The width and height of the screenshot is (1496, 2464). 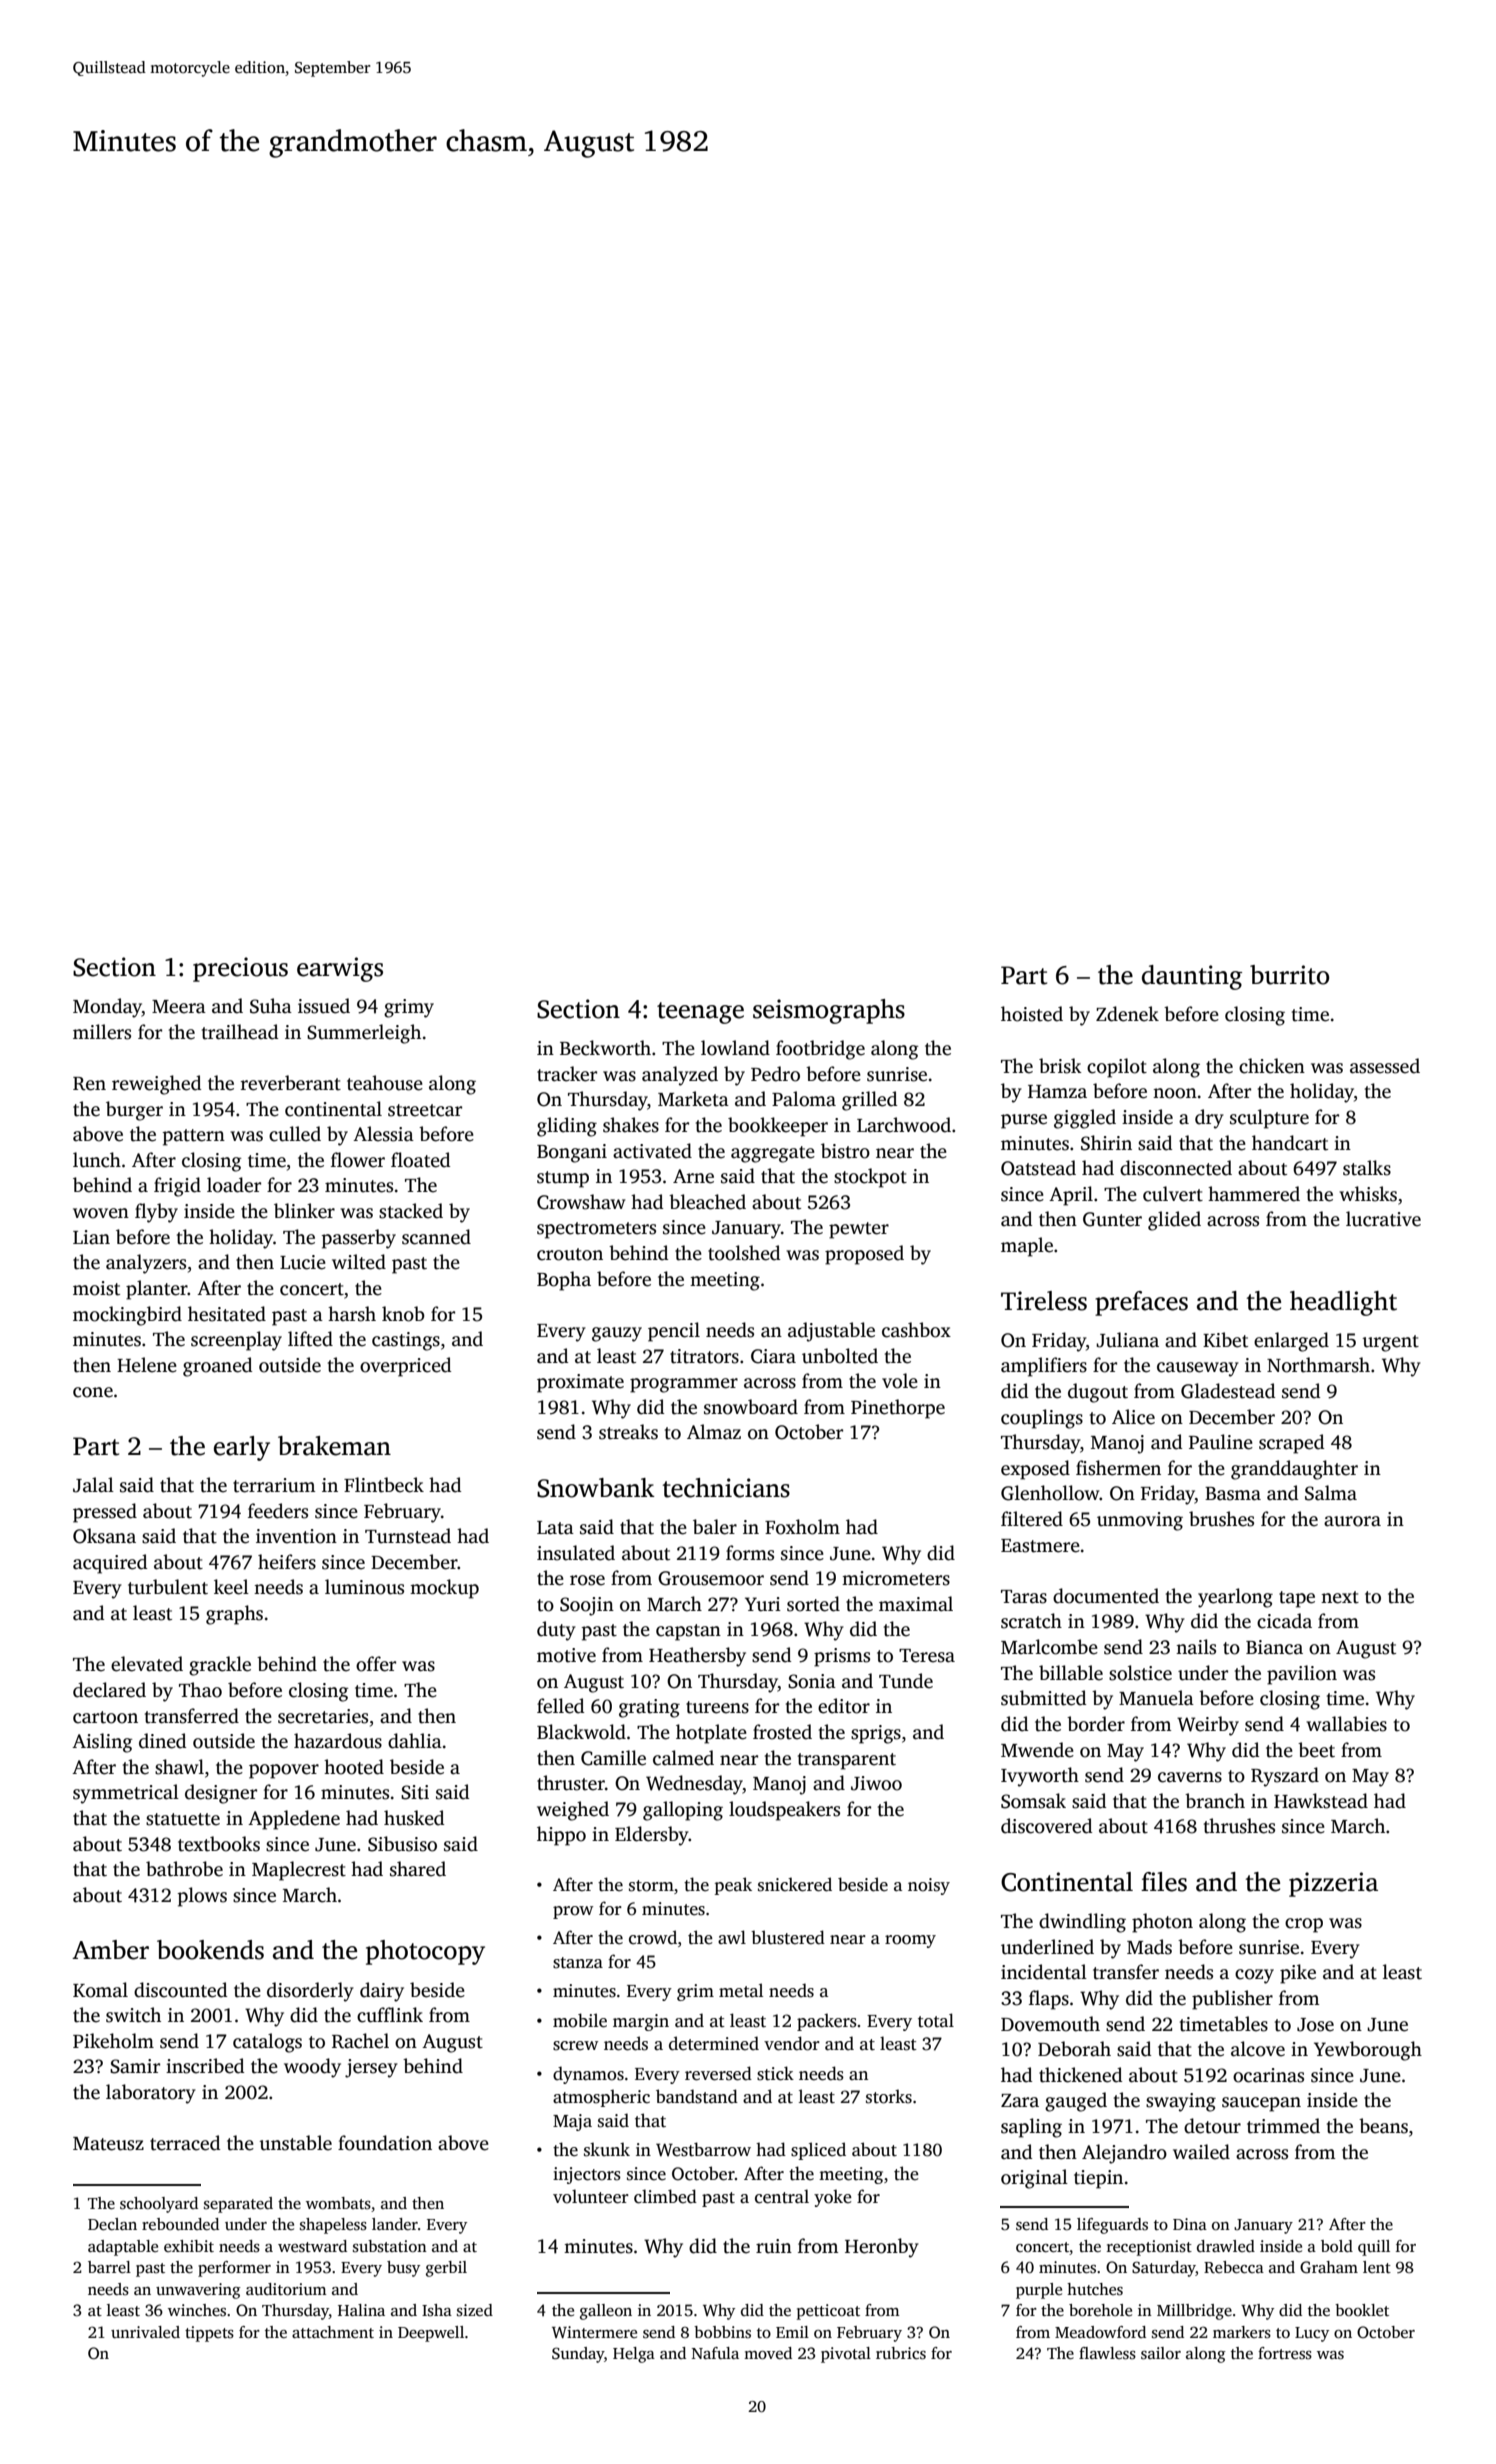 What do you see at coordinates (1228, 1391) in the screenshot?
I see `Gladestead` at bounding box center [1228, 1391].
